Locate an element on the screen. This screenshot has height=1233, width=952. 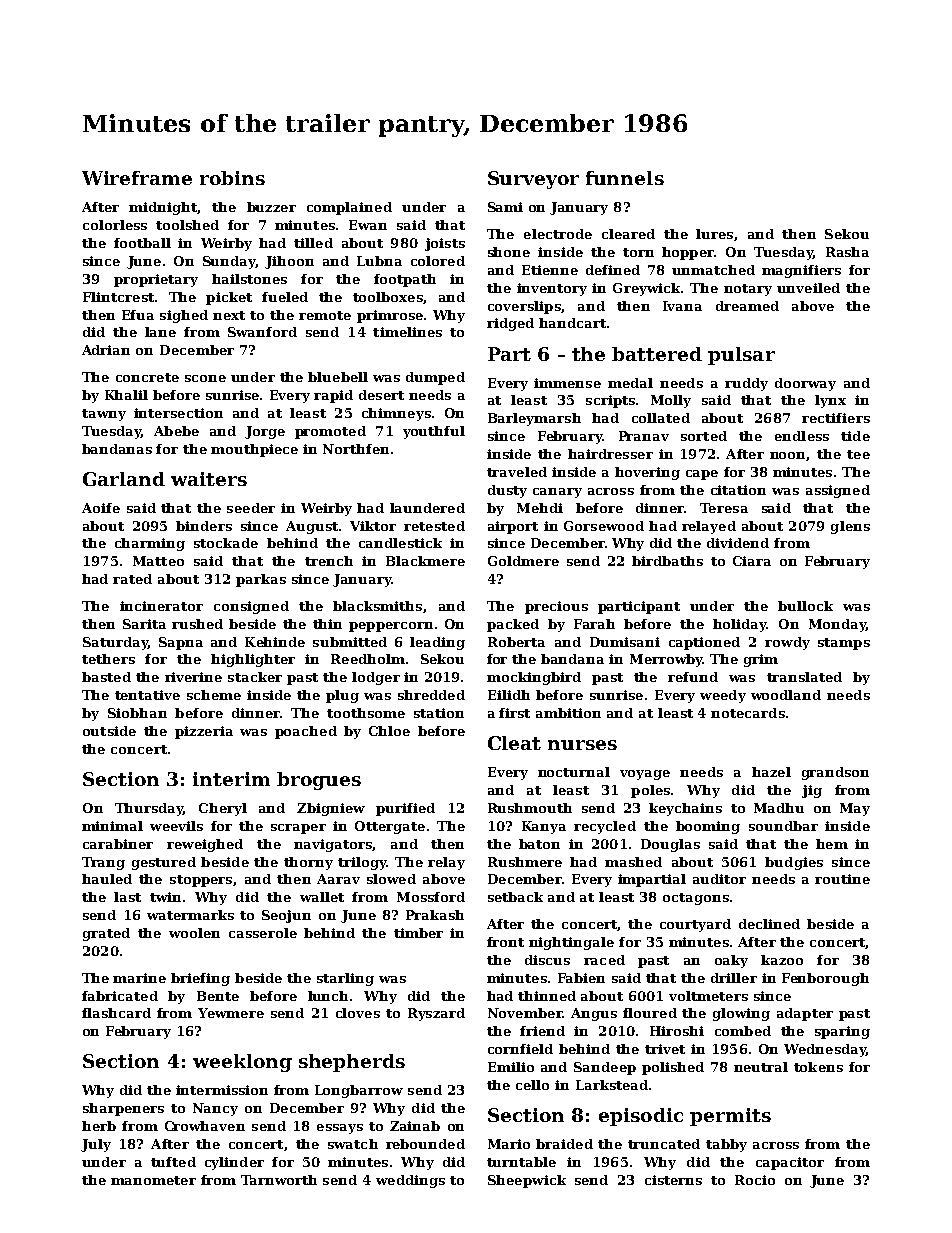
next is located at coordinates (229, 315).
